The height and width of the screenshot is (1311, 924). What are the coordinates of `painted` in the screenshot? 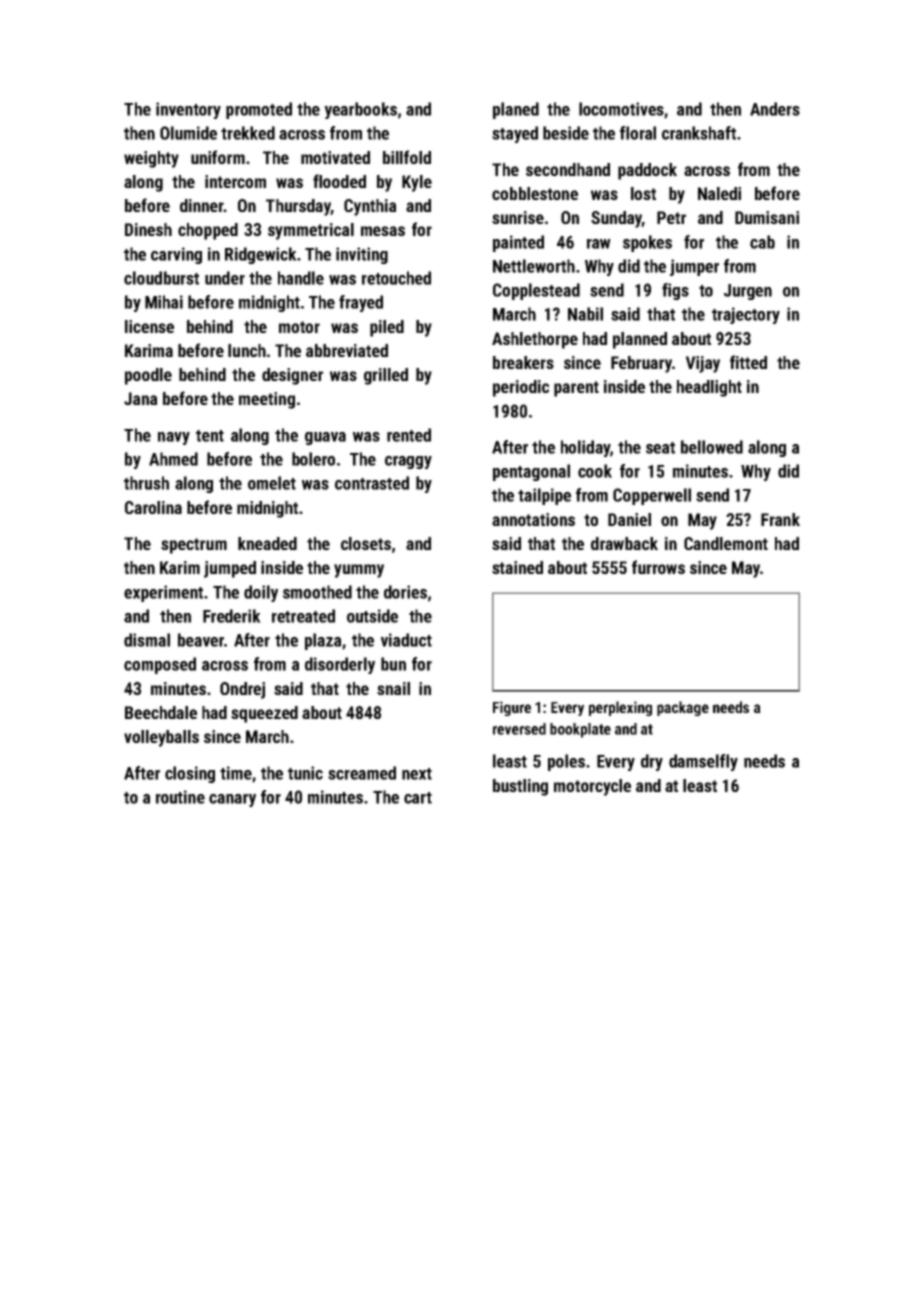 It's located at (518, 243).
